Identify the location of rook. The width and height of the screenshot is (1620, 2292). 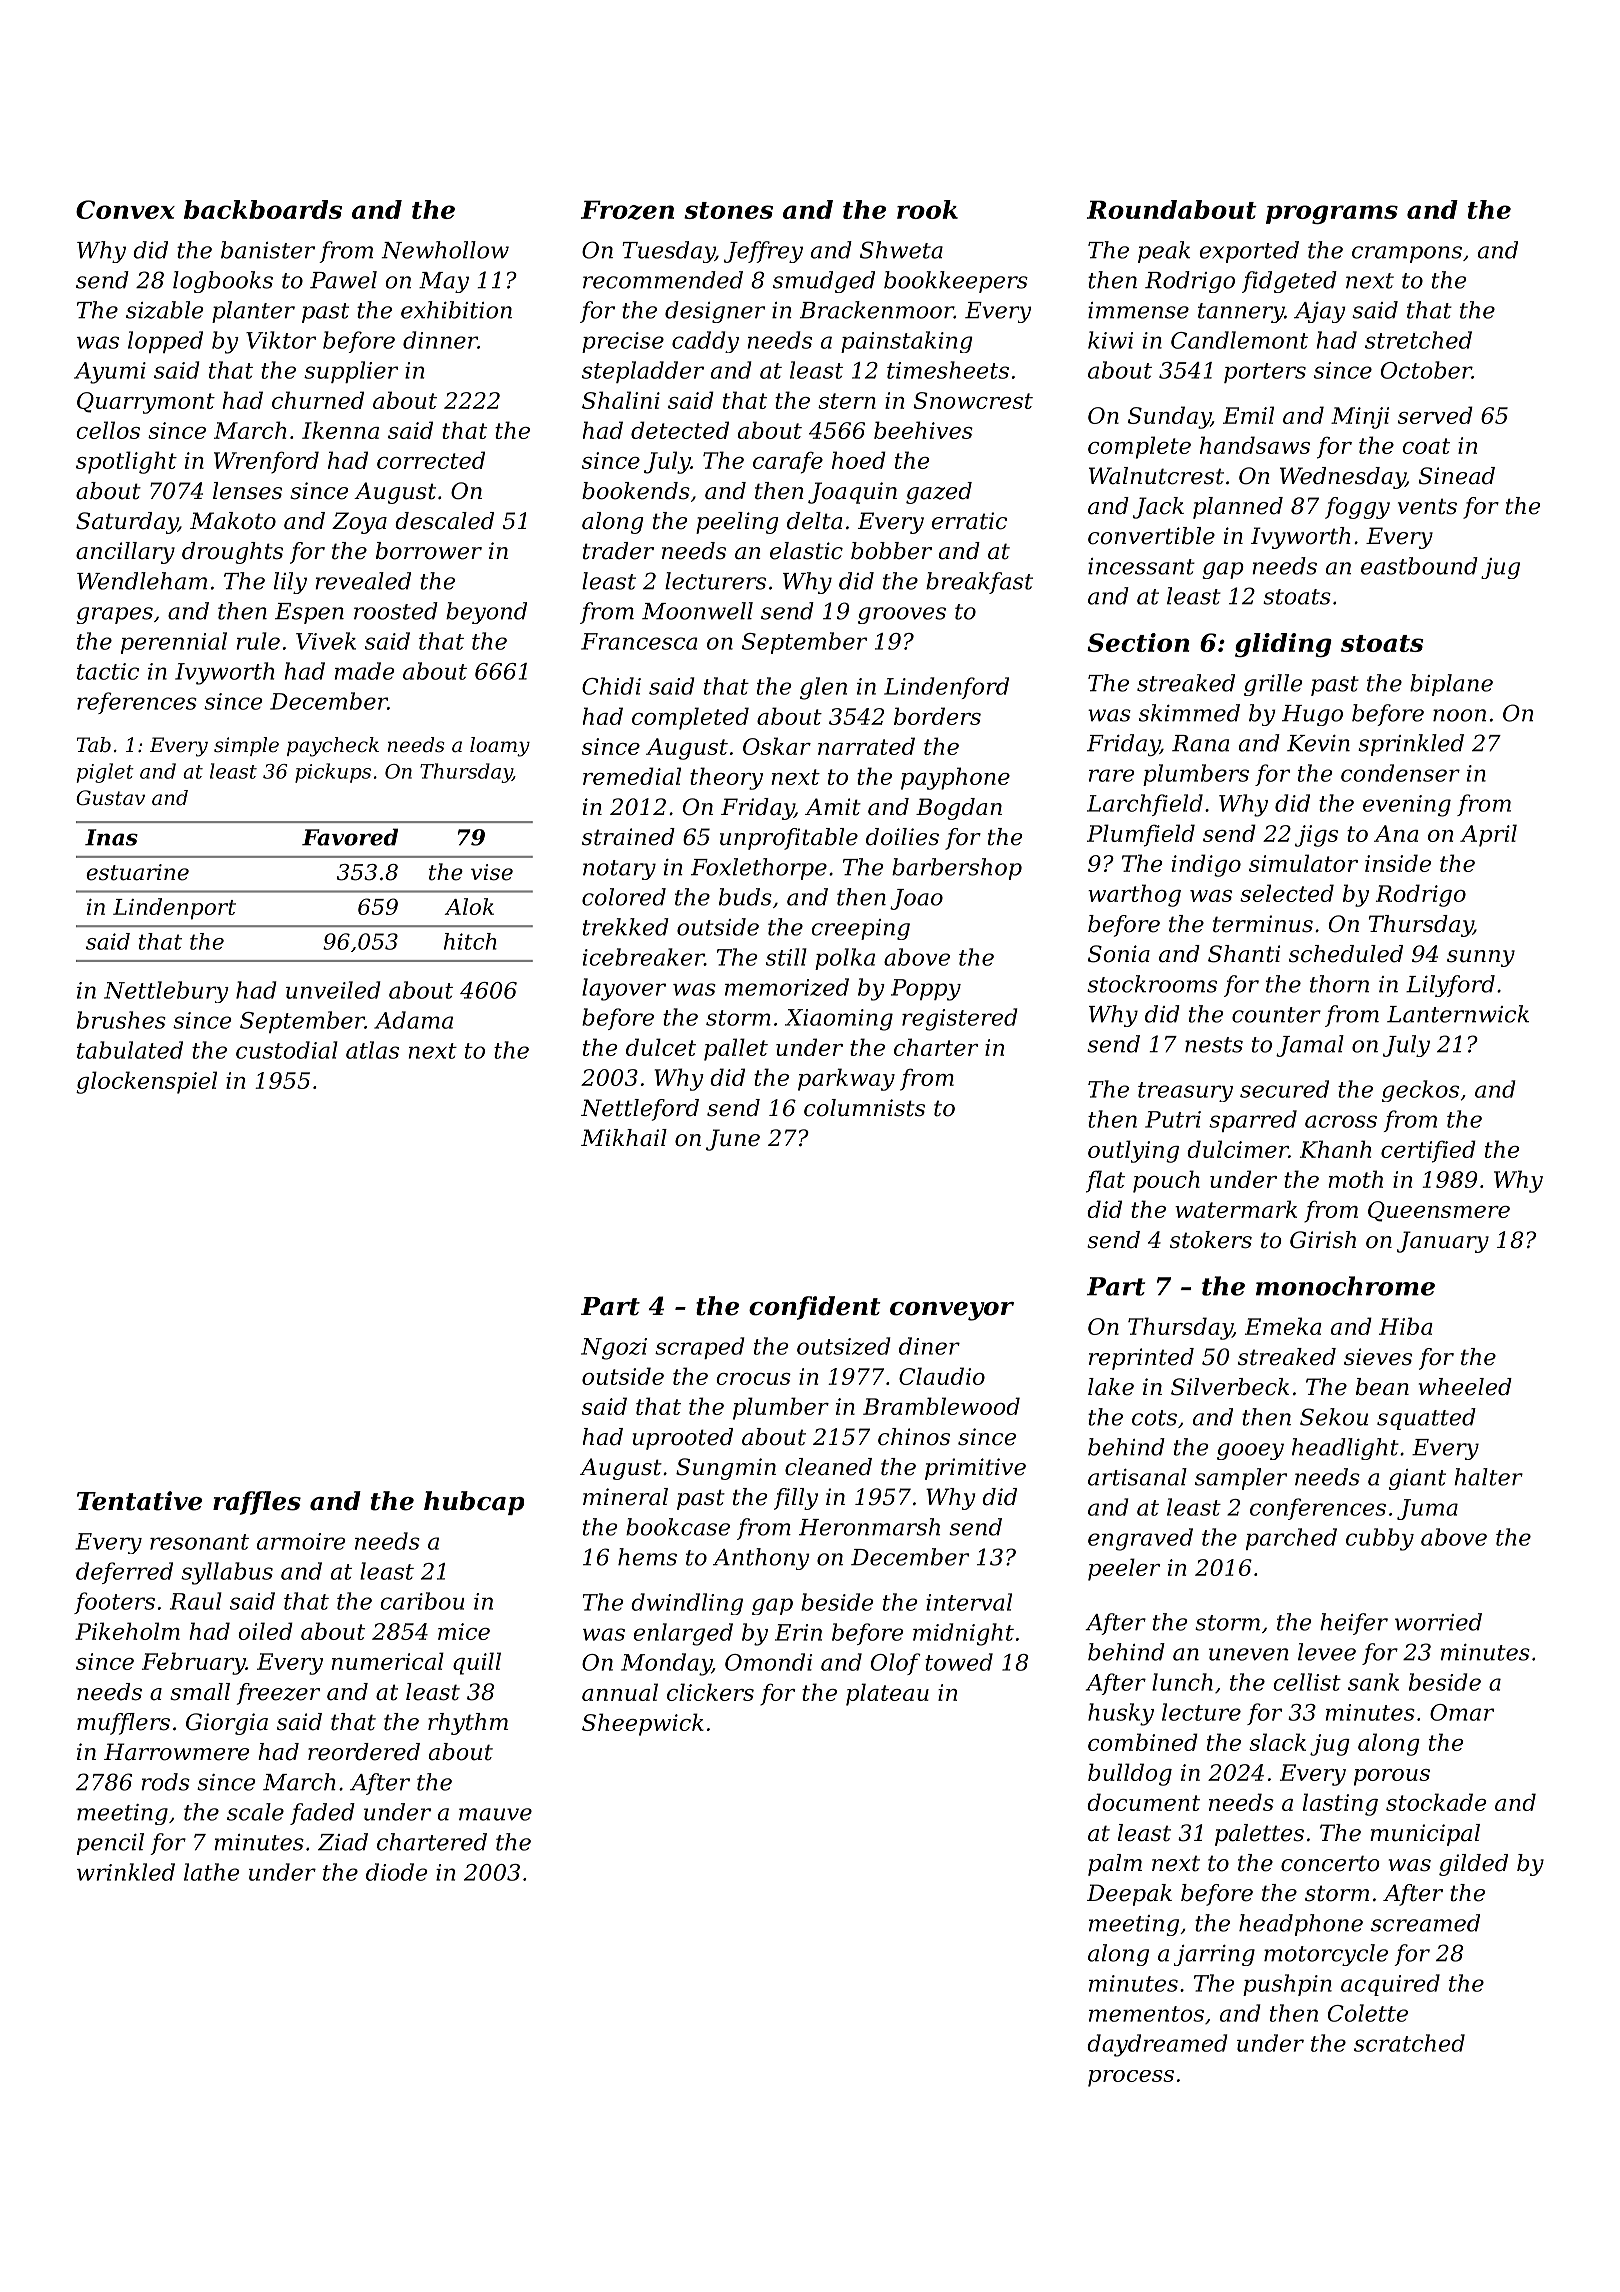
(927, 209).
